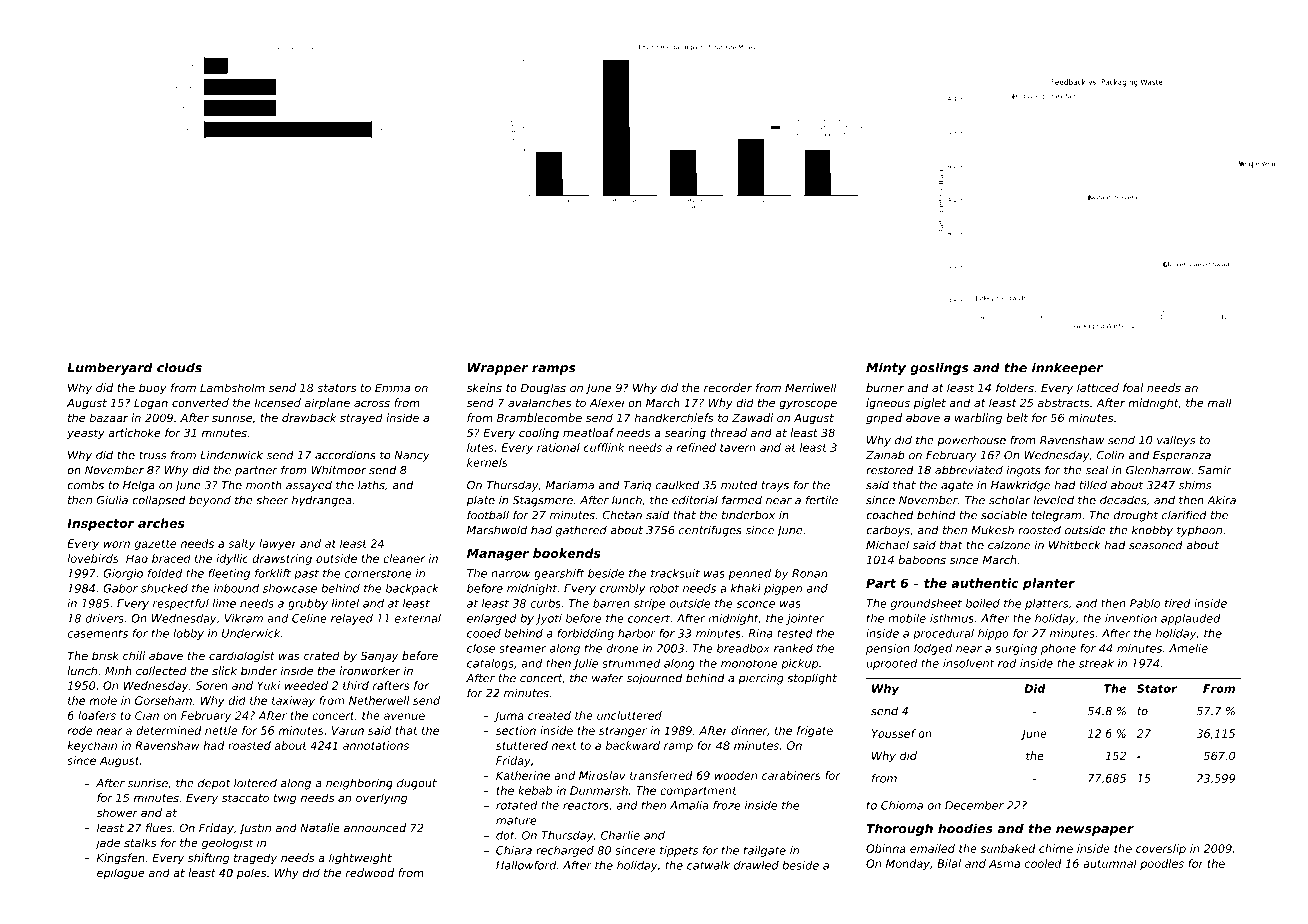 This document has height=924, width=1308. I want to click on tragedy, so click(255, 859).
